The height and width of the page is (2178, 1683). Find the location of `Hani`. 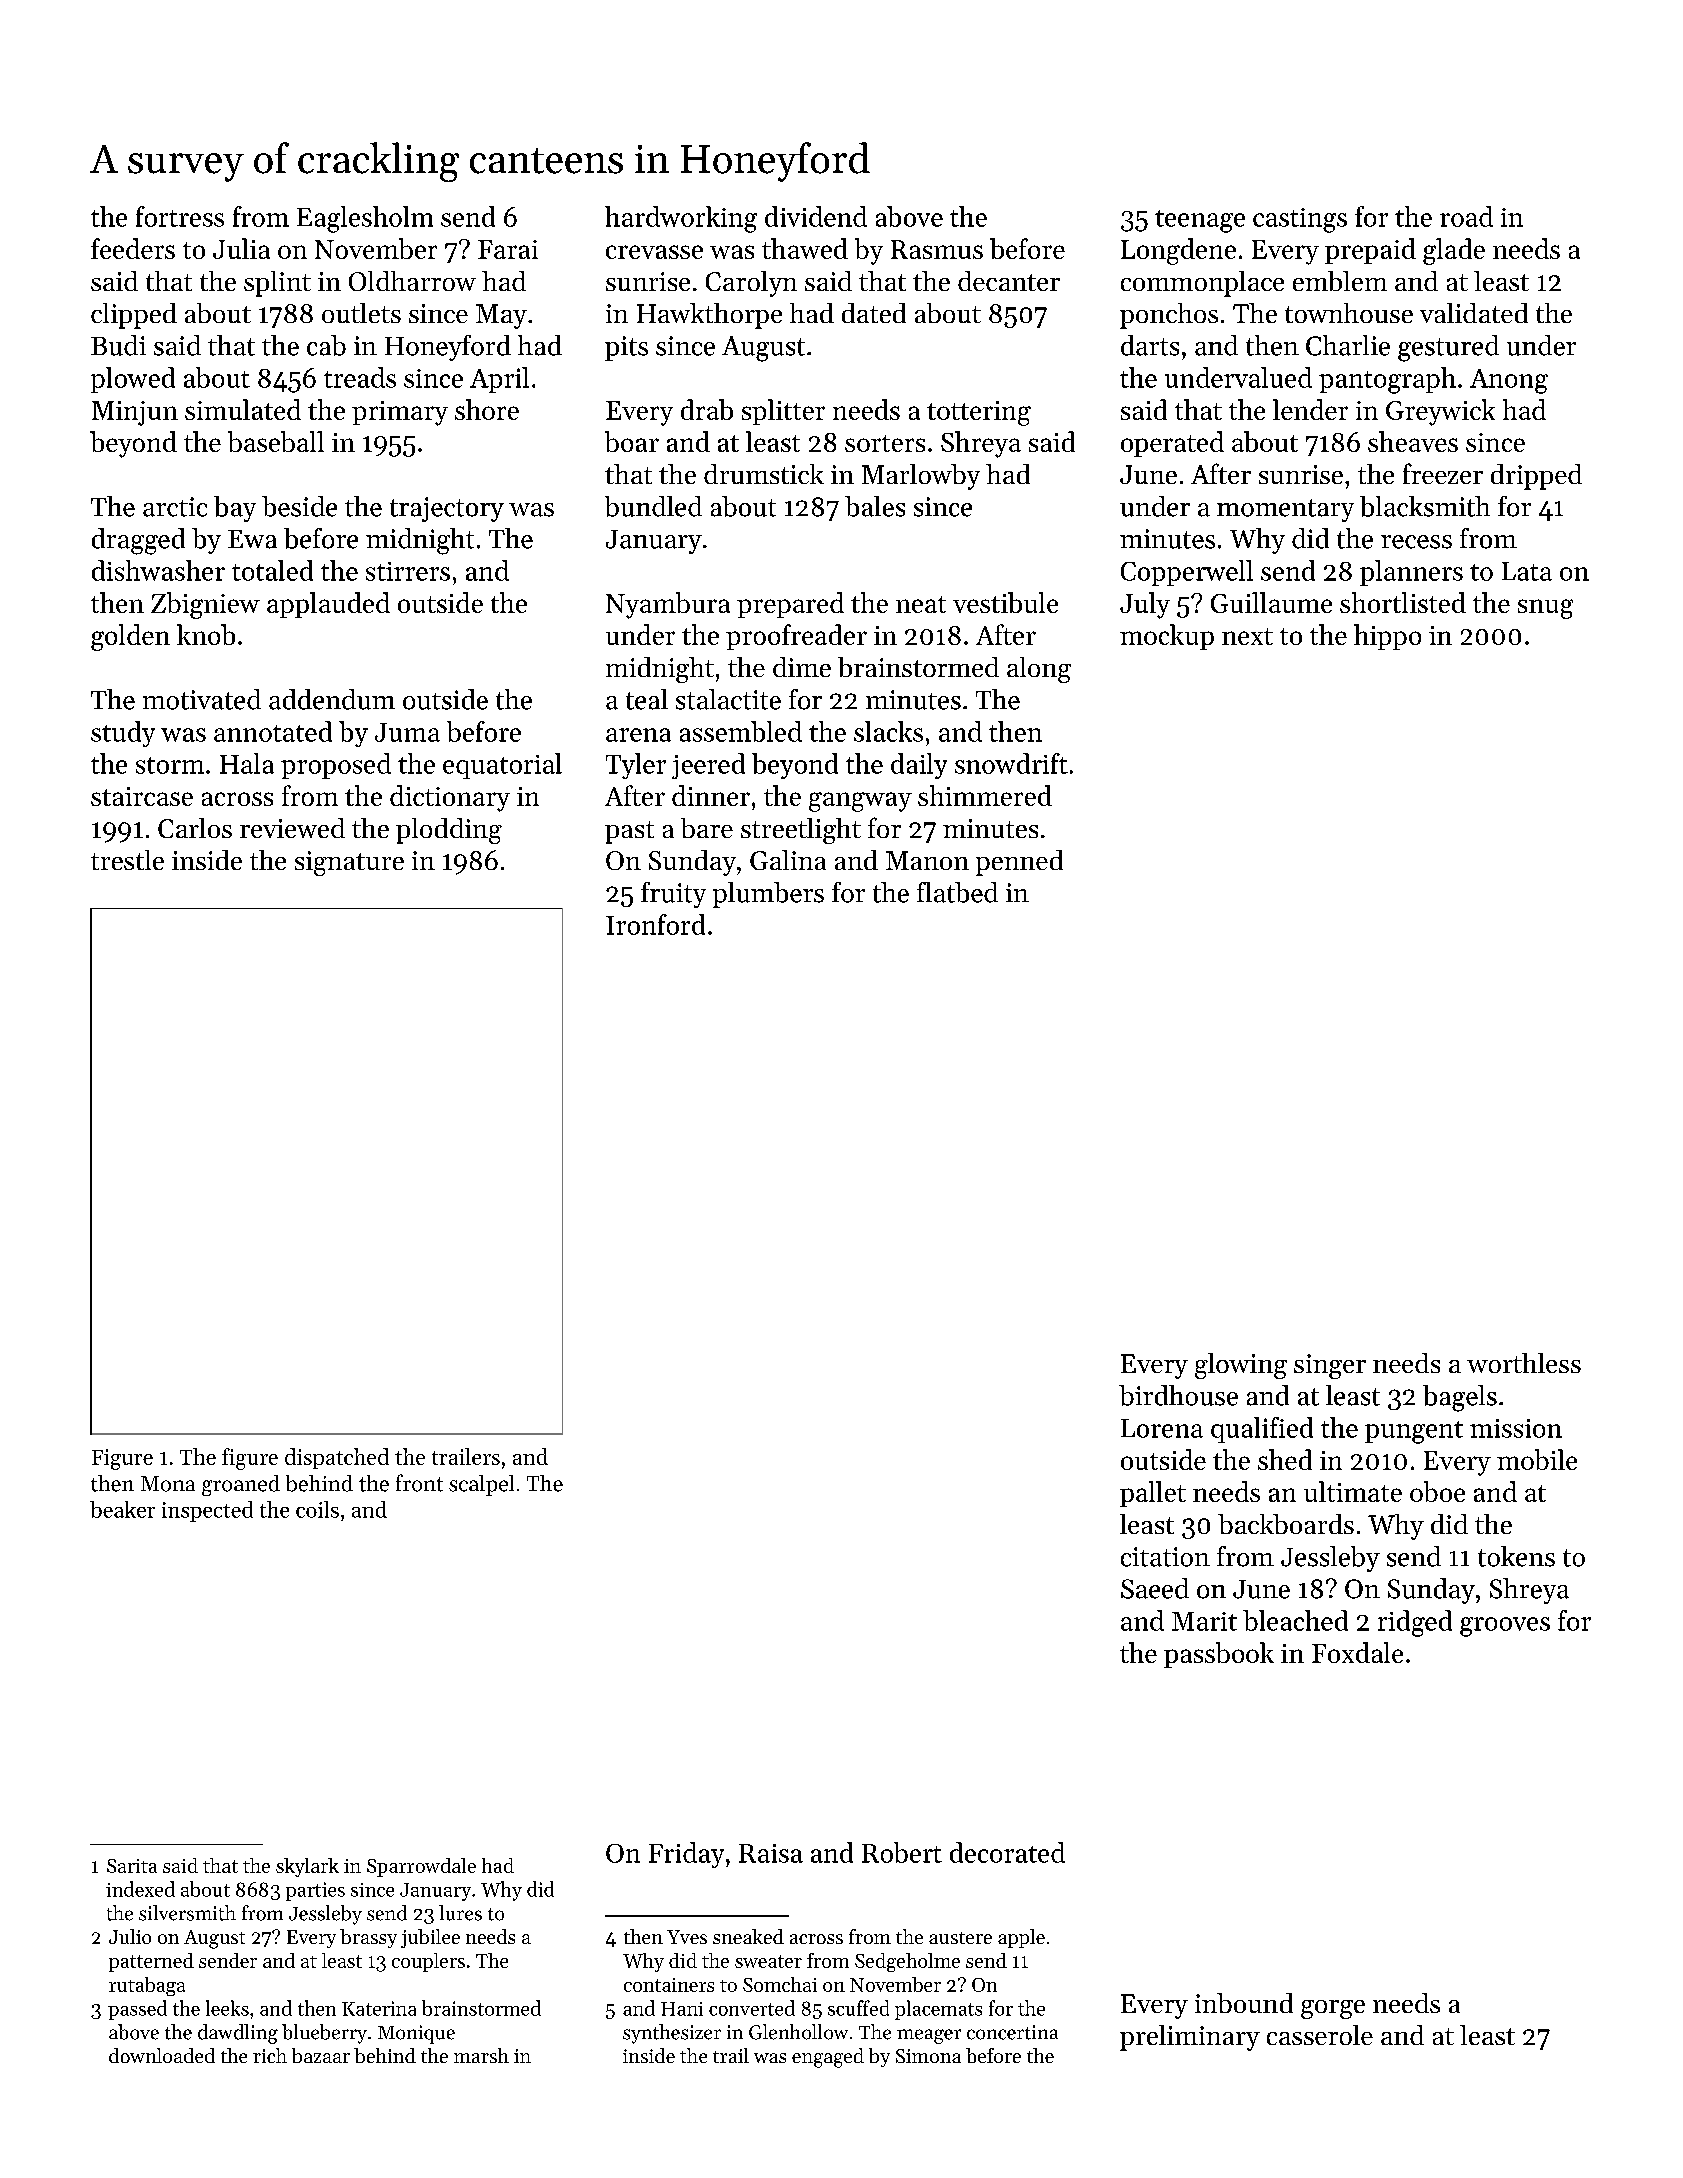

Hani is located at coordinates (682, 2009).
